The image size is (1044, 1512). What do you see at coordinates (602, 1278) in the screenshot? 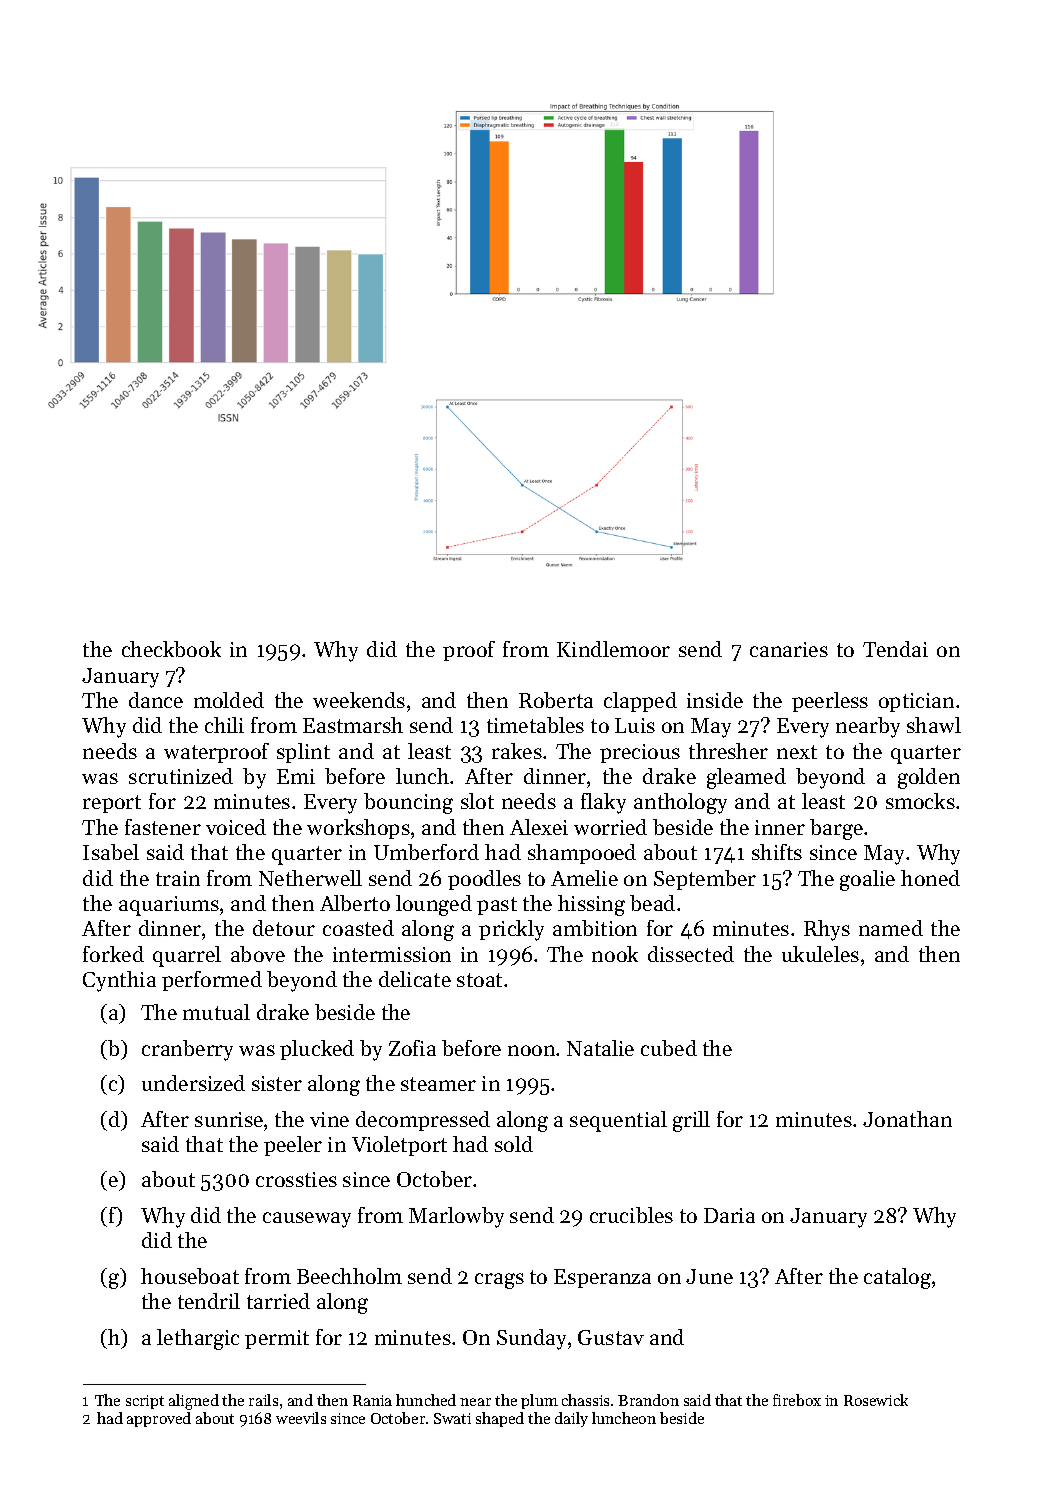
I see `Esperanza` at bounding box center [602, 1278].
